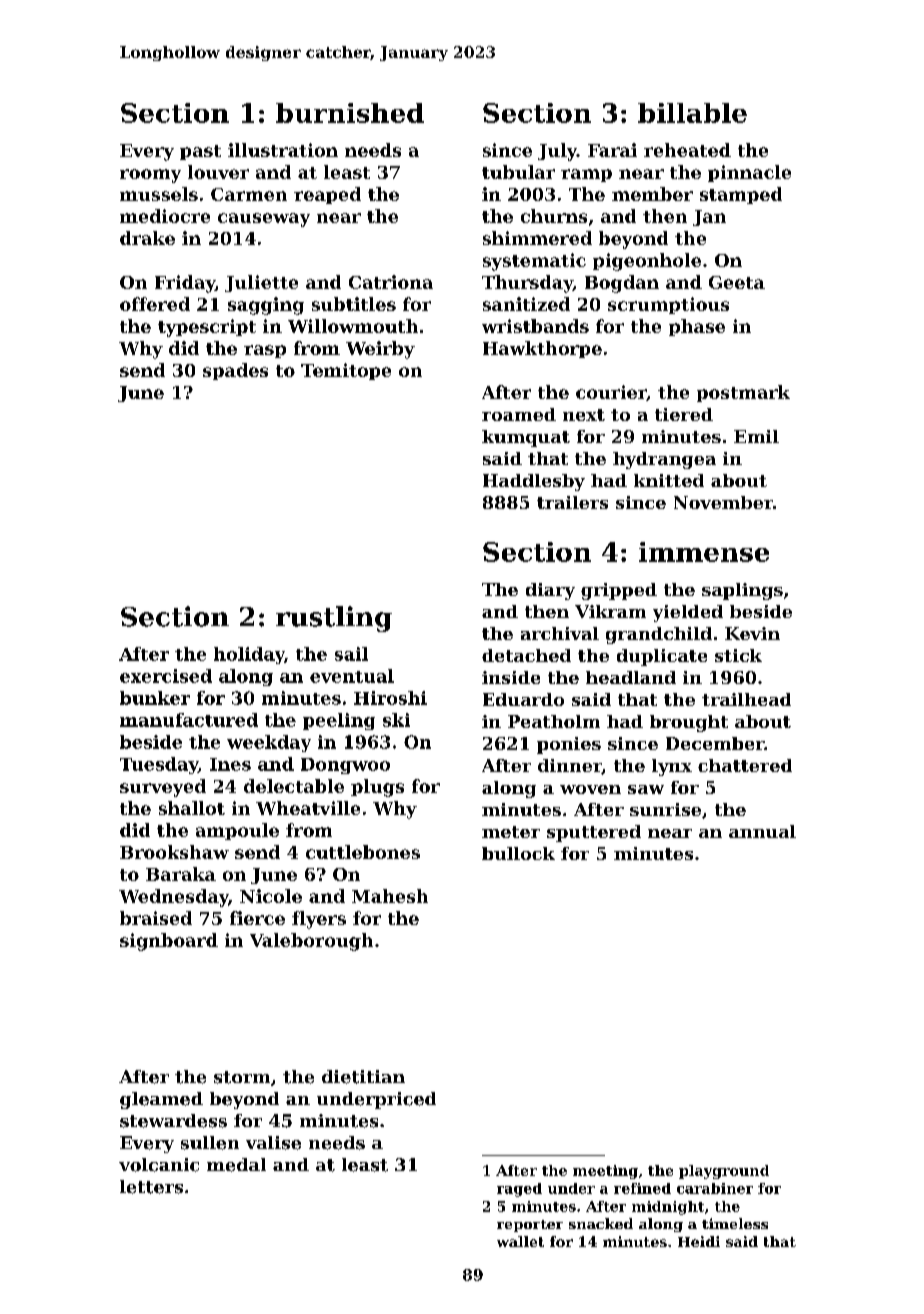  What do you see at coordinates (236, 1165) in the document?
I see `medal` at bounding box center [236, 1165].
